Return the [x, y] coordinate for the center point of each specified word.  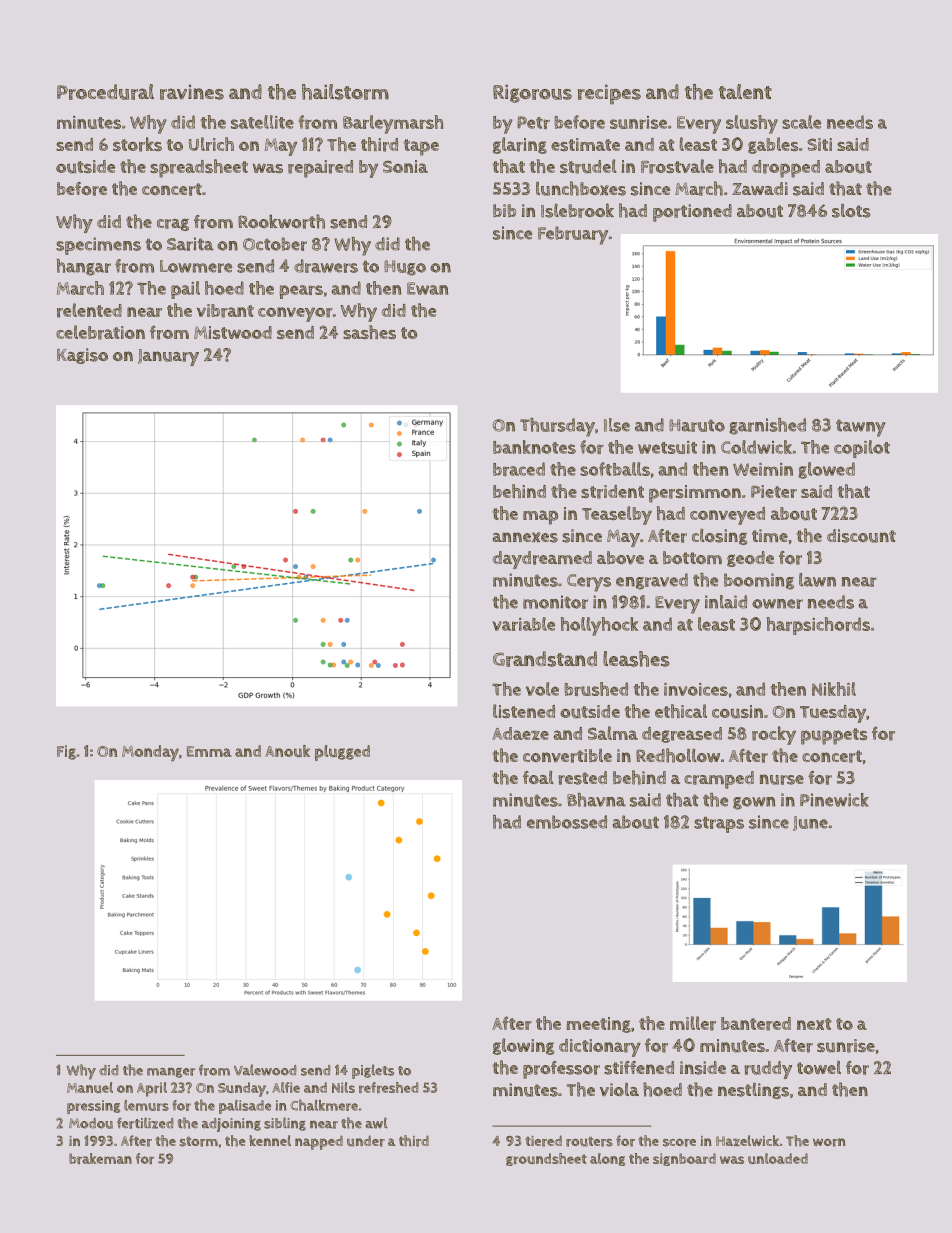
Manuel [90, 1087]
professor [561, 1070]
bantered [756, 1024]
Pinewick [834, 800]
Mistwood [233, 332]
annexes [525, 537]
